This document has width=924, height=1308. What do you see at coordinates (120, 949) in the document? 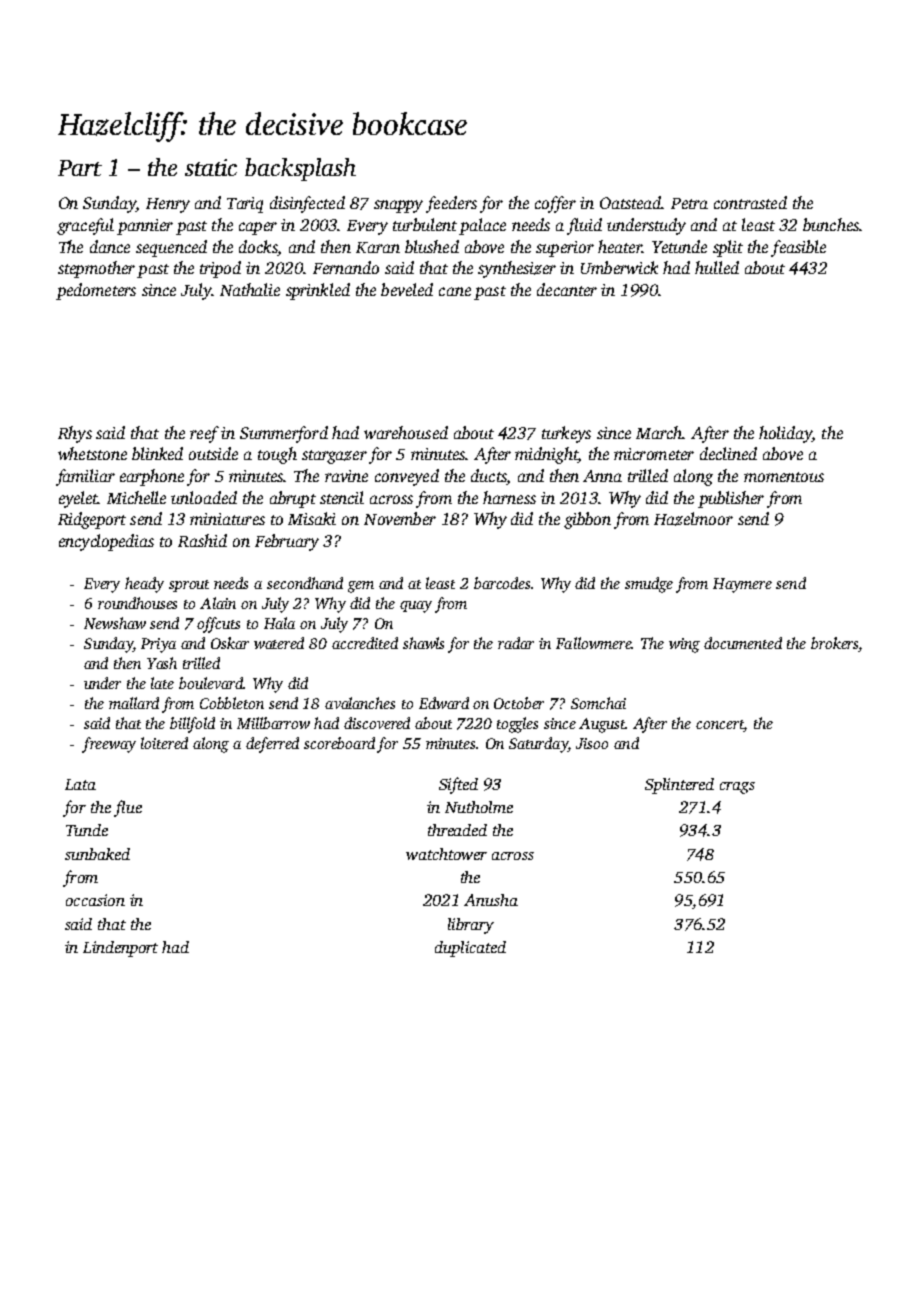
I see `Lindenport` at bounding box center [120, 949].
